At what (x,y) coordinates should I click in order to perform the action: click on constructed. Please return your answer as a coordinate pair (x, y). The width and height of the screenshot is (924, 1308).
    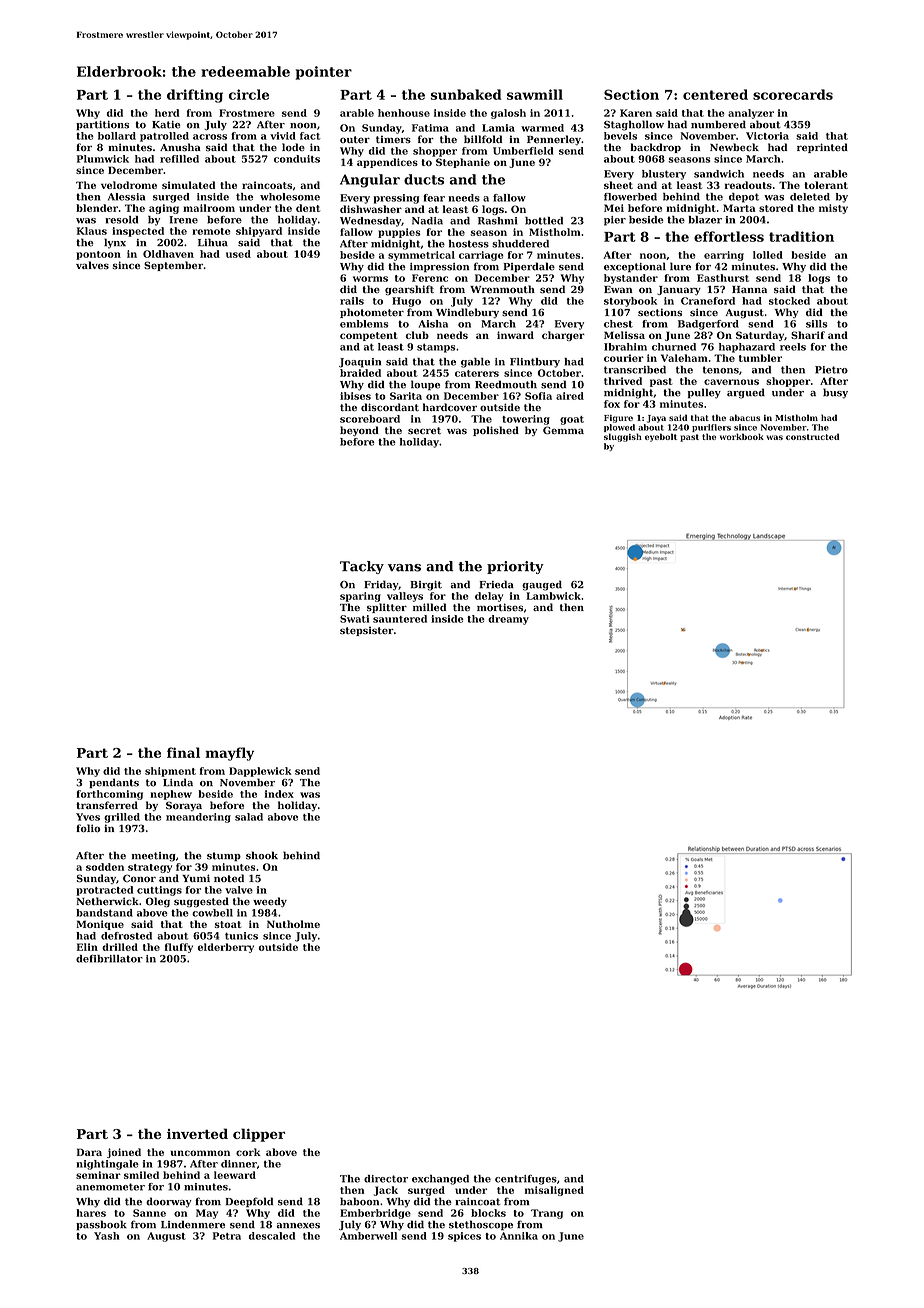
    Looking at the image, I should click on (812, 436).
